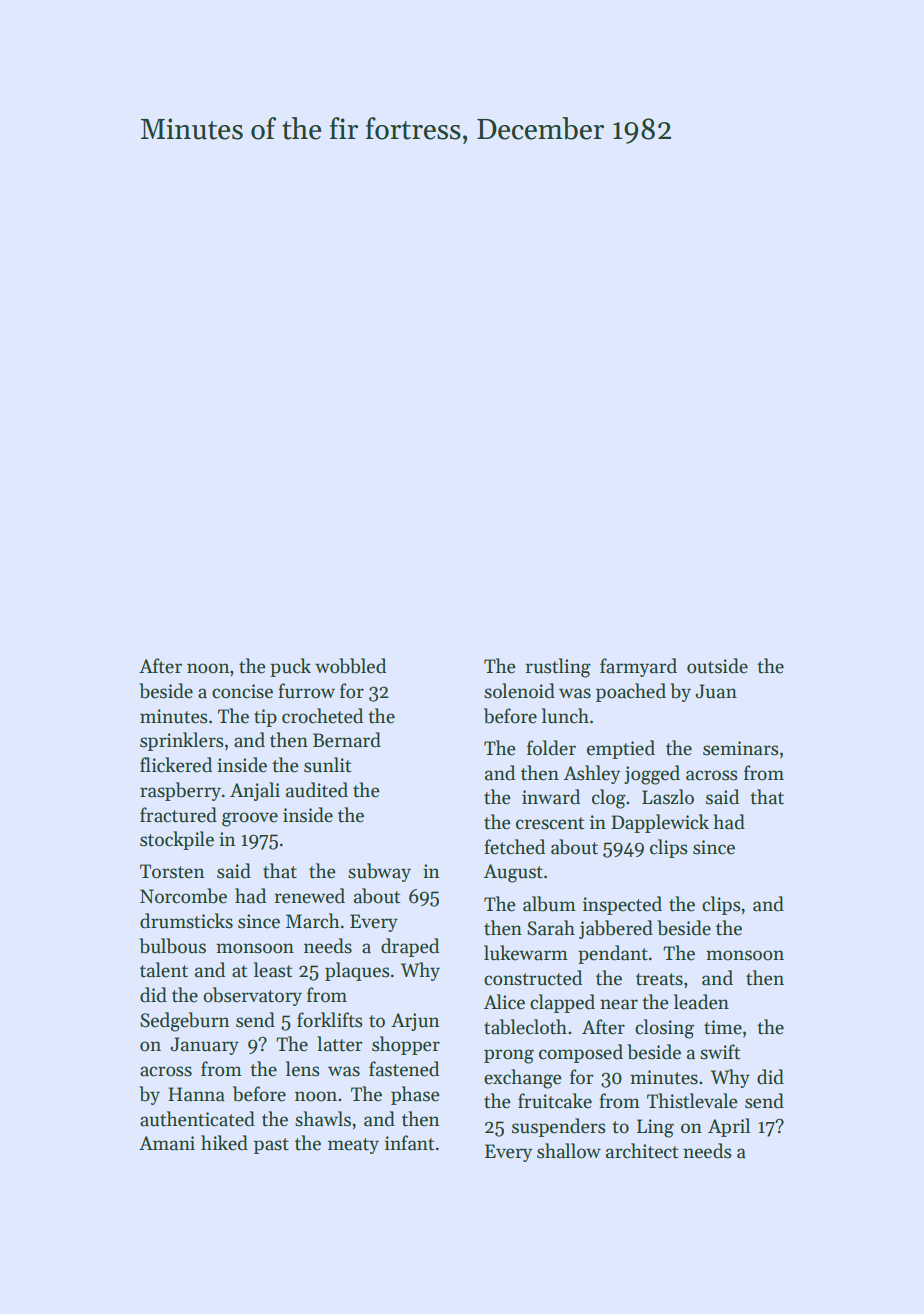  Describe the element at coordinates (642, 1151) in the screenshot. I see `architect` at that location.
